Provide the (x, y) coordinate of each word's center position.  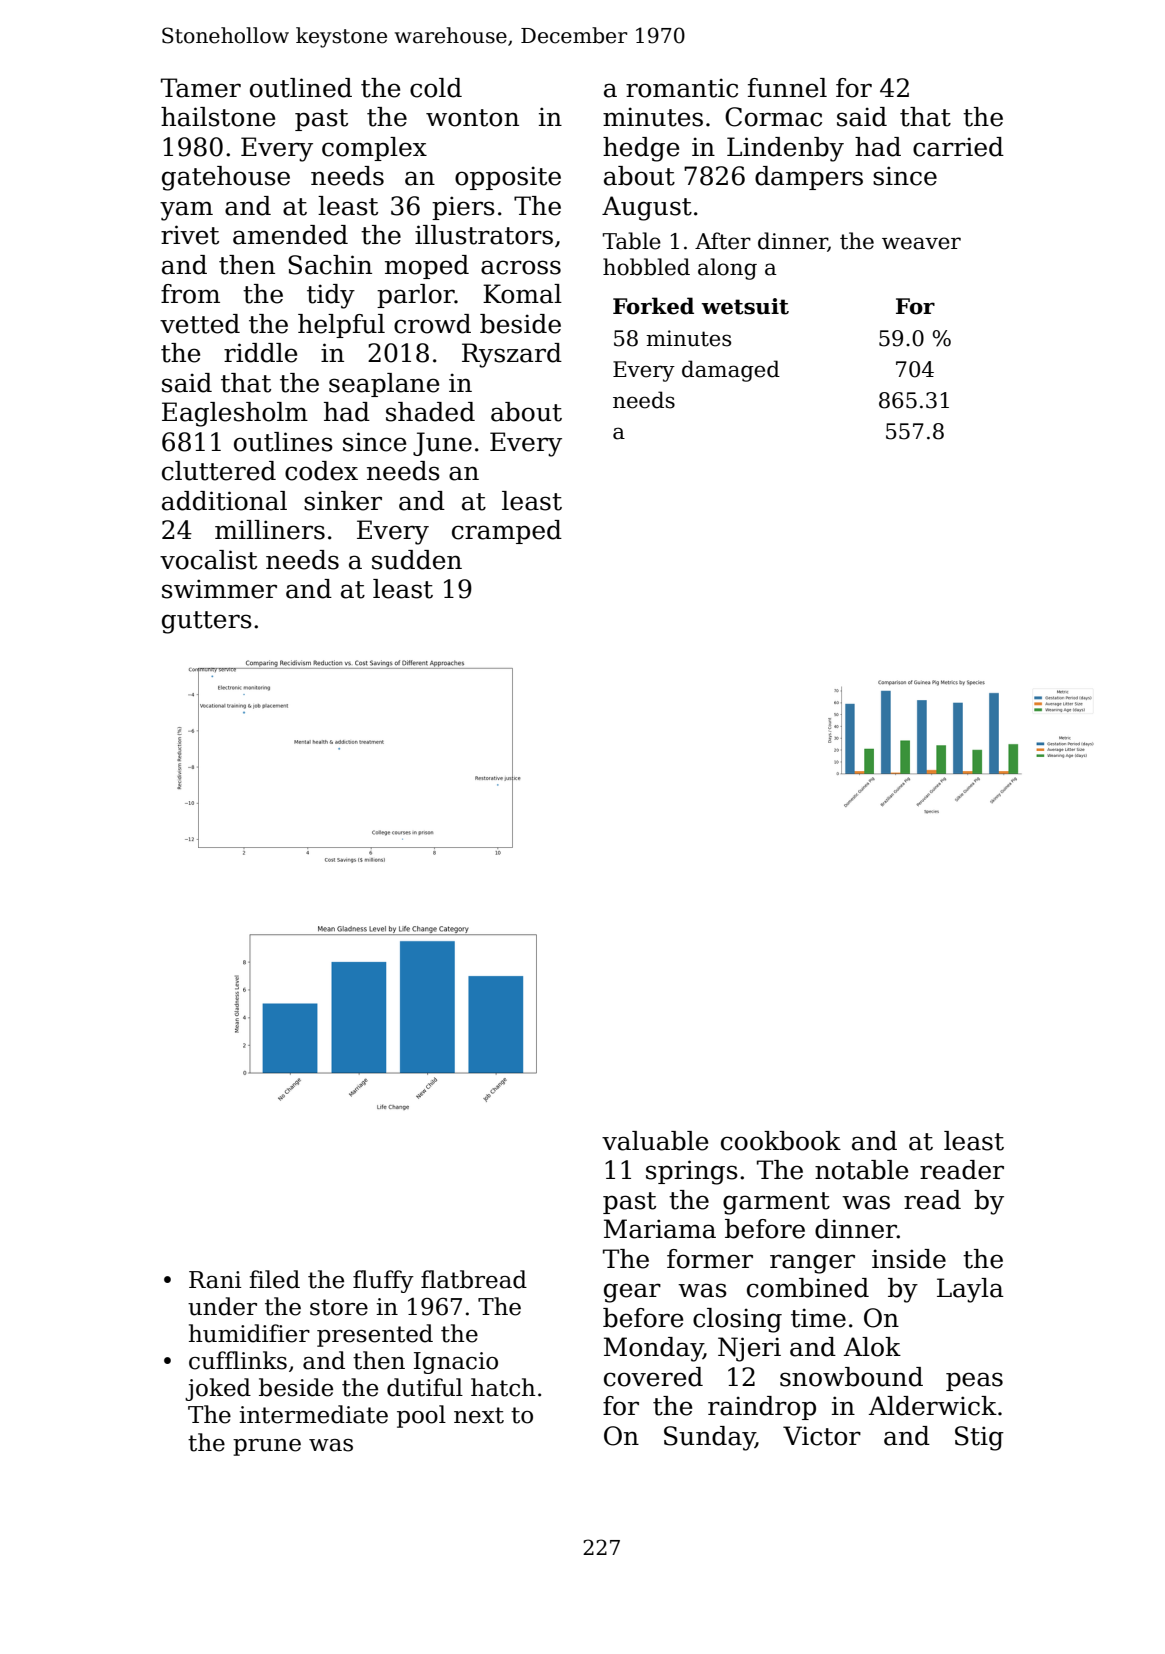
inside (909, 1259)
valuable (655, 1141)
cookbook (781, 1141)
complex (374, 149)
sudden (417, 560)
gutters (207, 622)
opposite (508, 178)
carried (958, 147)
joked (218, 1389)
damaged (731, 371)
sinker (343, 501)
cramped (507, 532)
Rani (215, 1280)
